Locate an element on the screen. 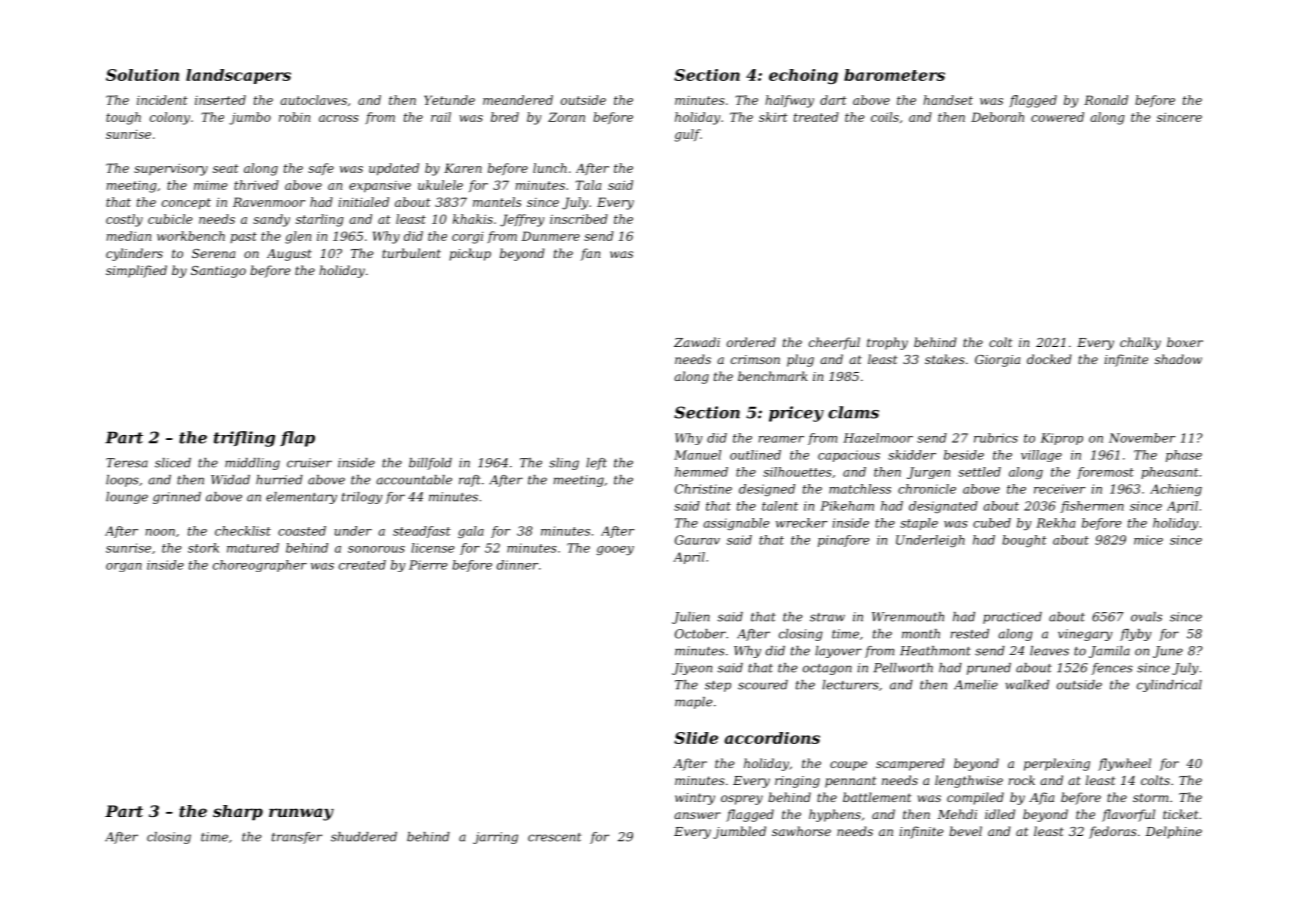 The image size is (1308, 924). trophy is located at coordinates (887, 343).
